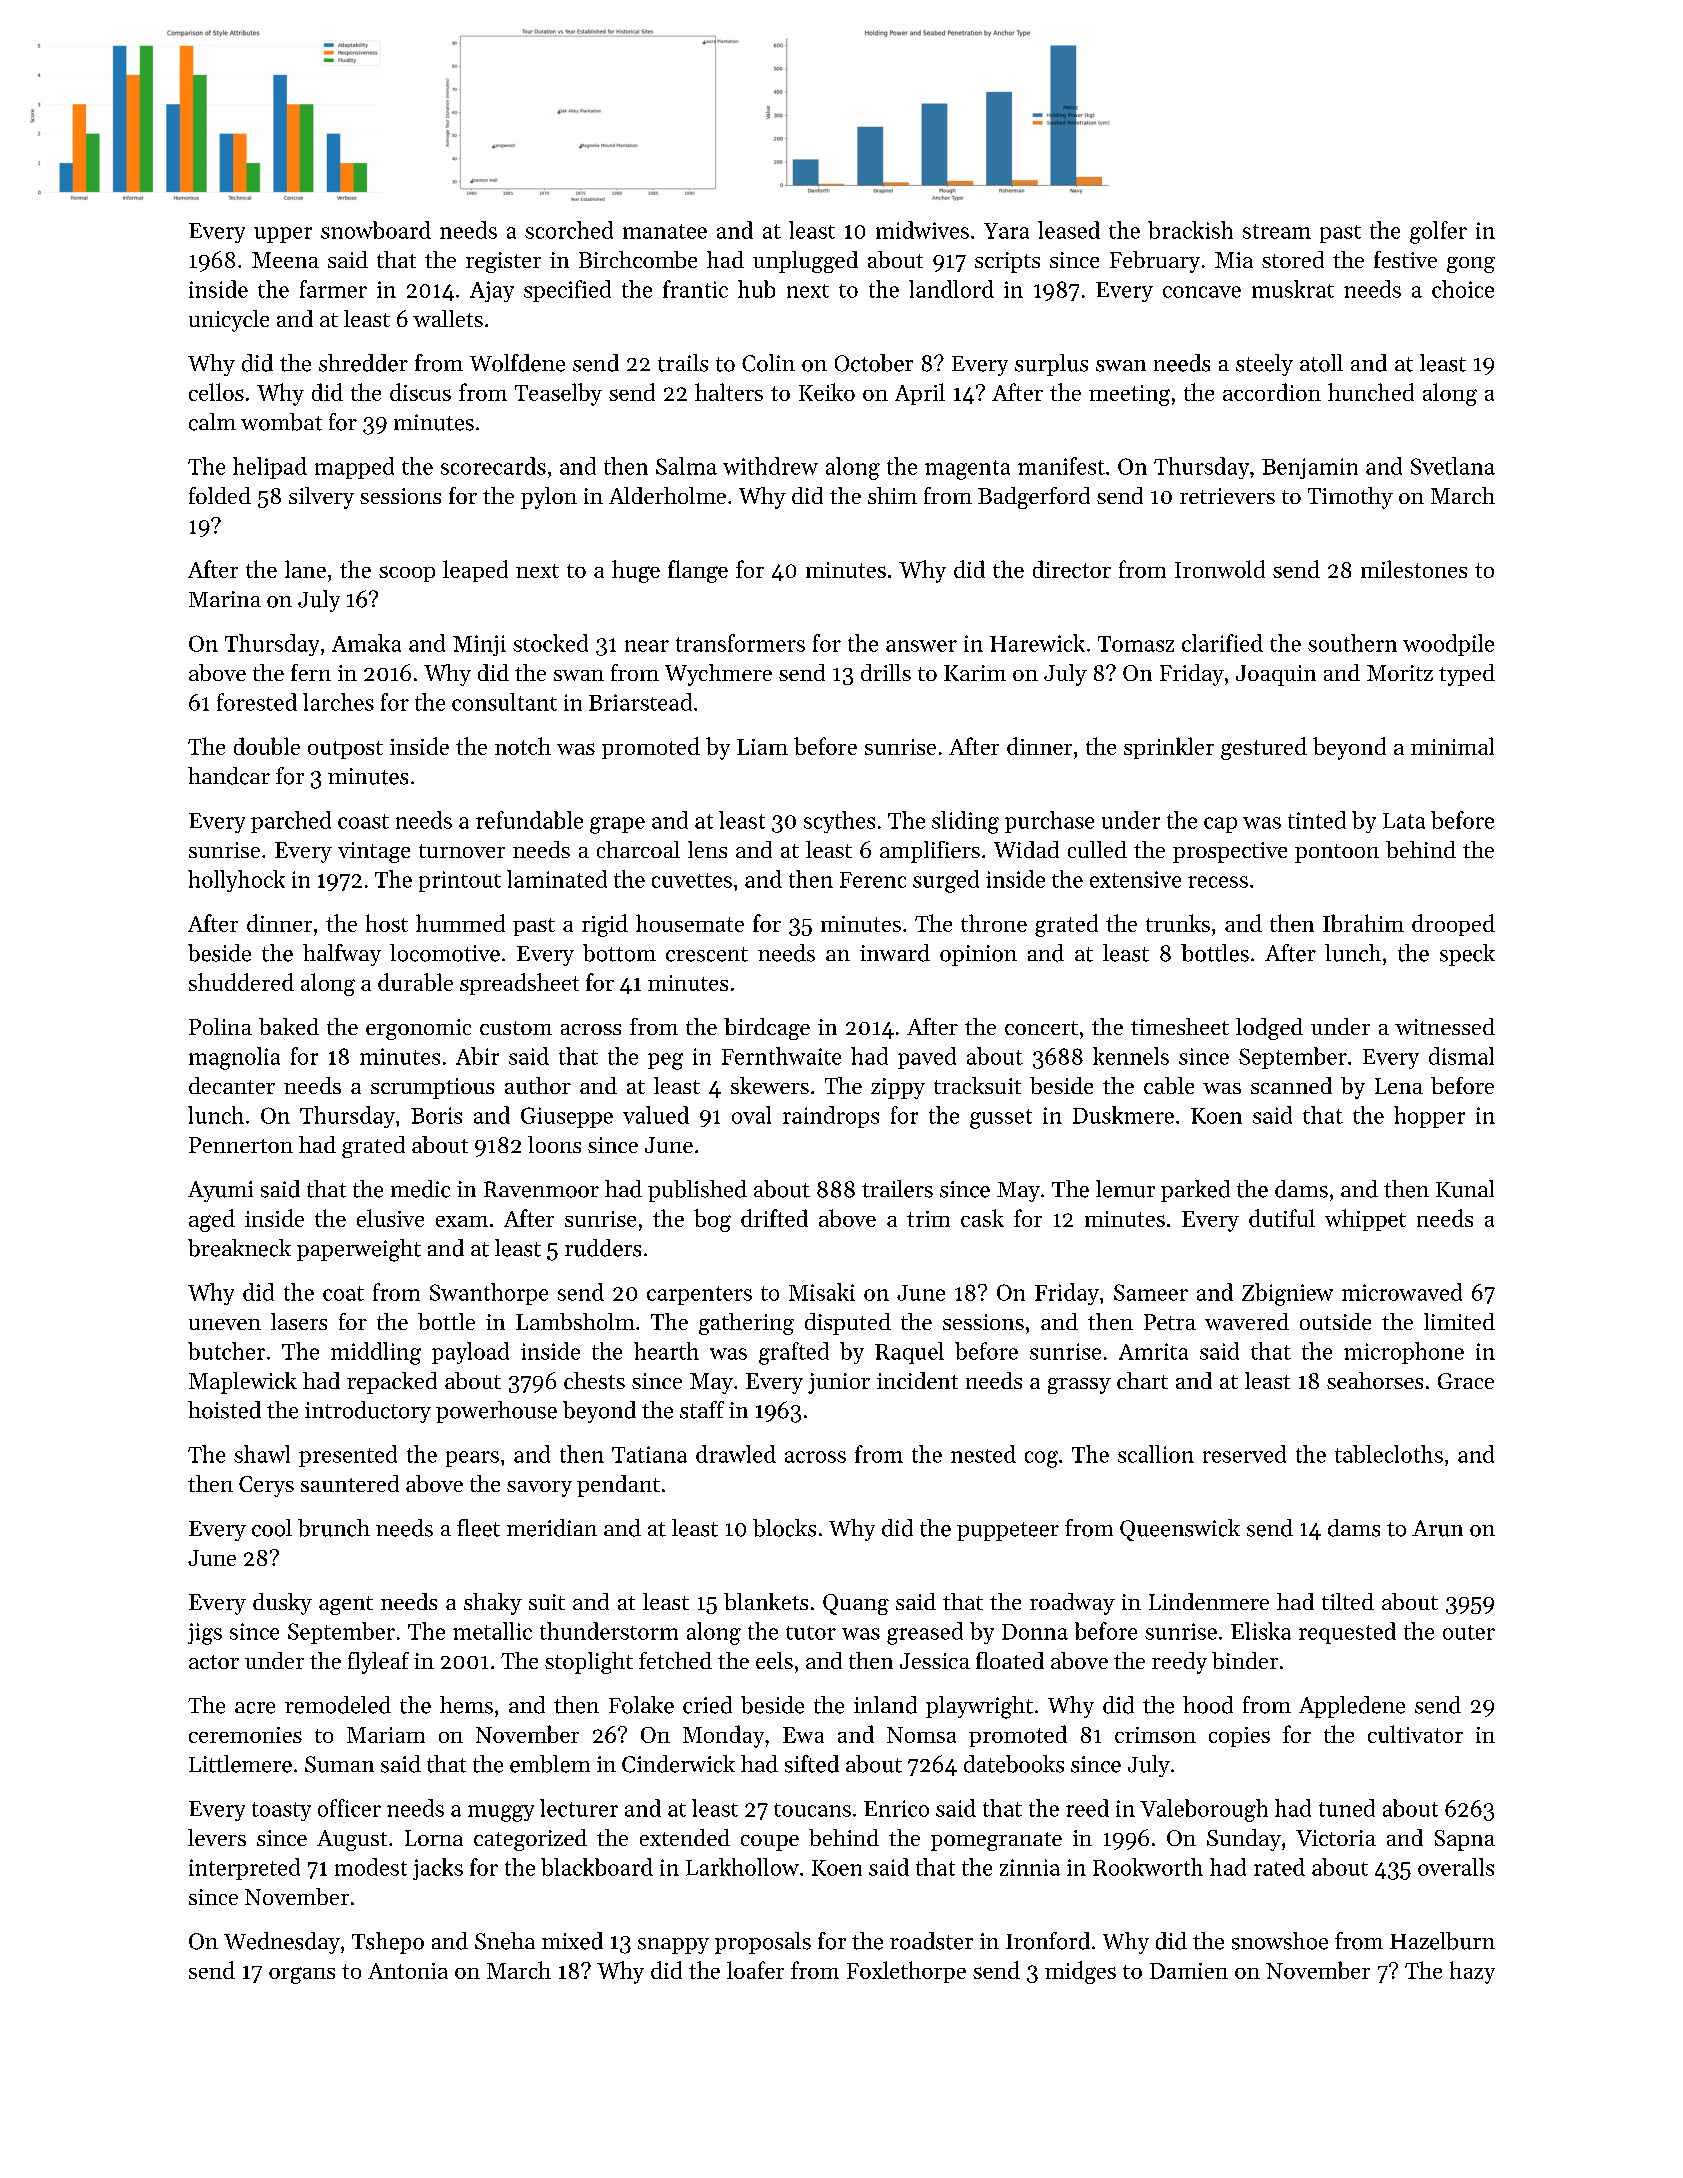 The height and width of the document is (2178, 1683). I want to click on cap, so click(1220, 825).
